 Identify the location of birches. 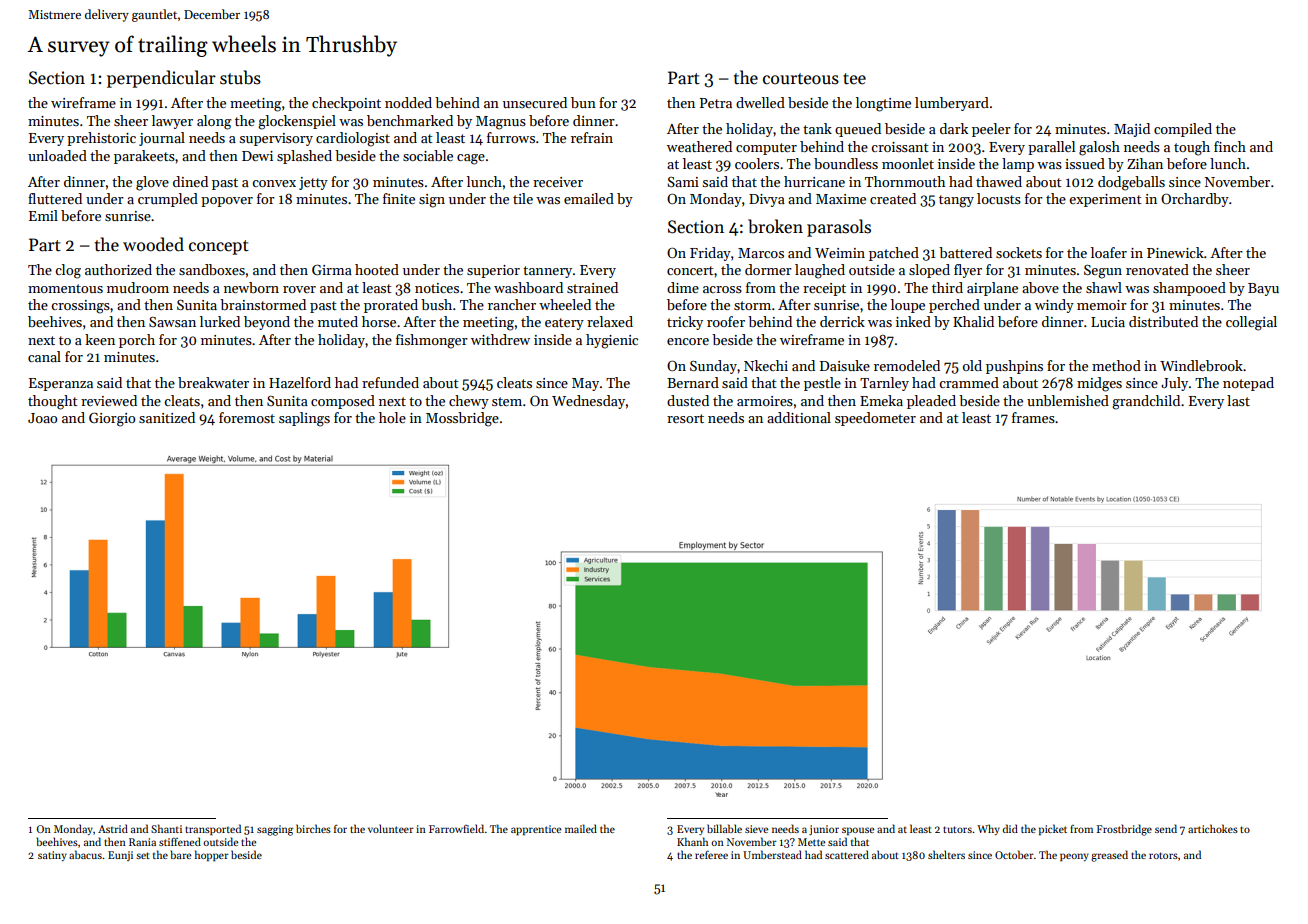
(313, 828).
